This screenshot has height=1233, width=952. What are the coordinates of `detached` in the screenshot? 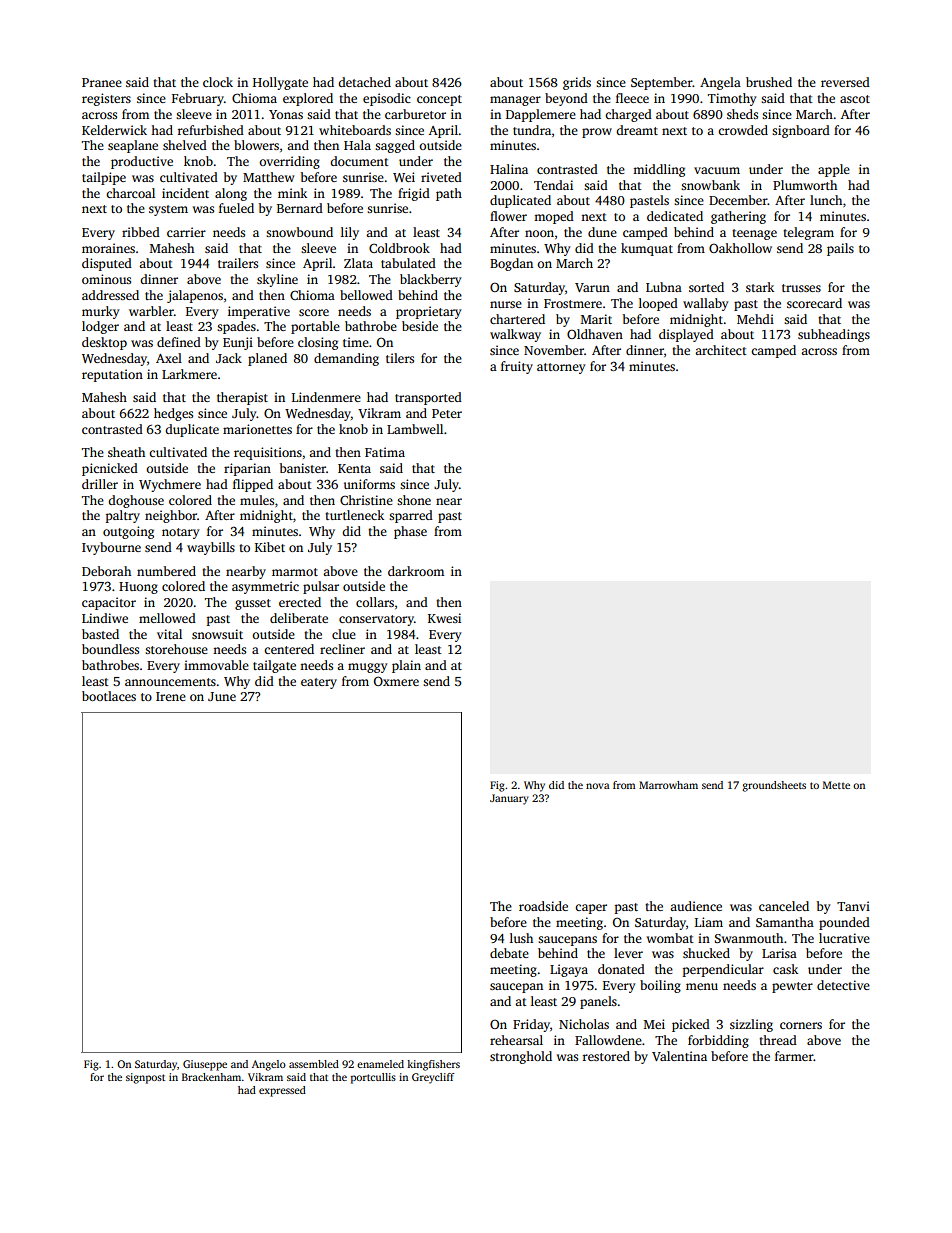 It's located at (364, 82).
